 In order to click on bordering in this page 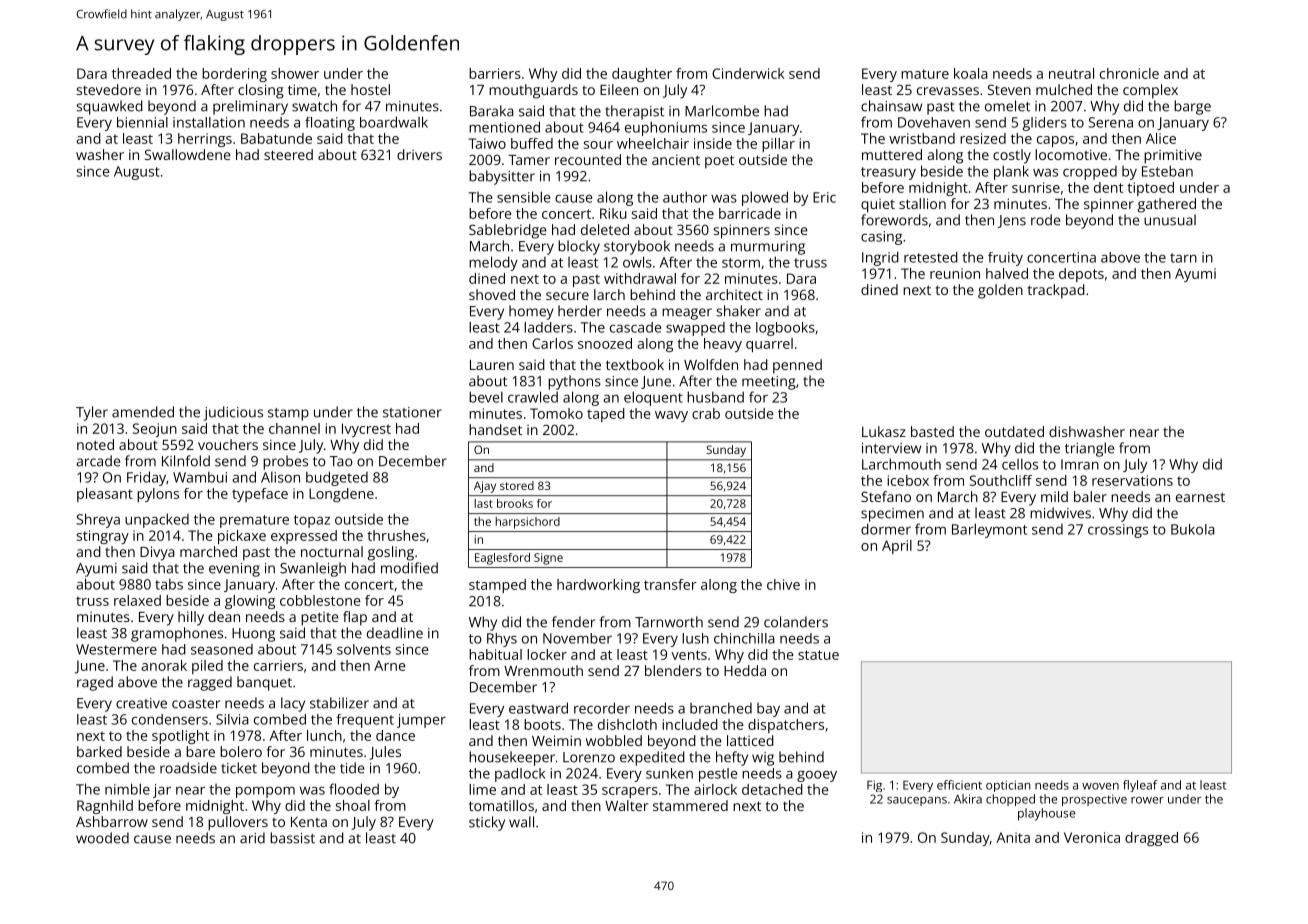, I will do `click(234, 75)`.
